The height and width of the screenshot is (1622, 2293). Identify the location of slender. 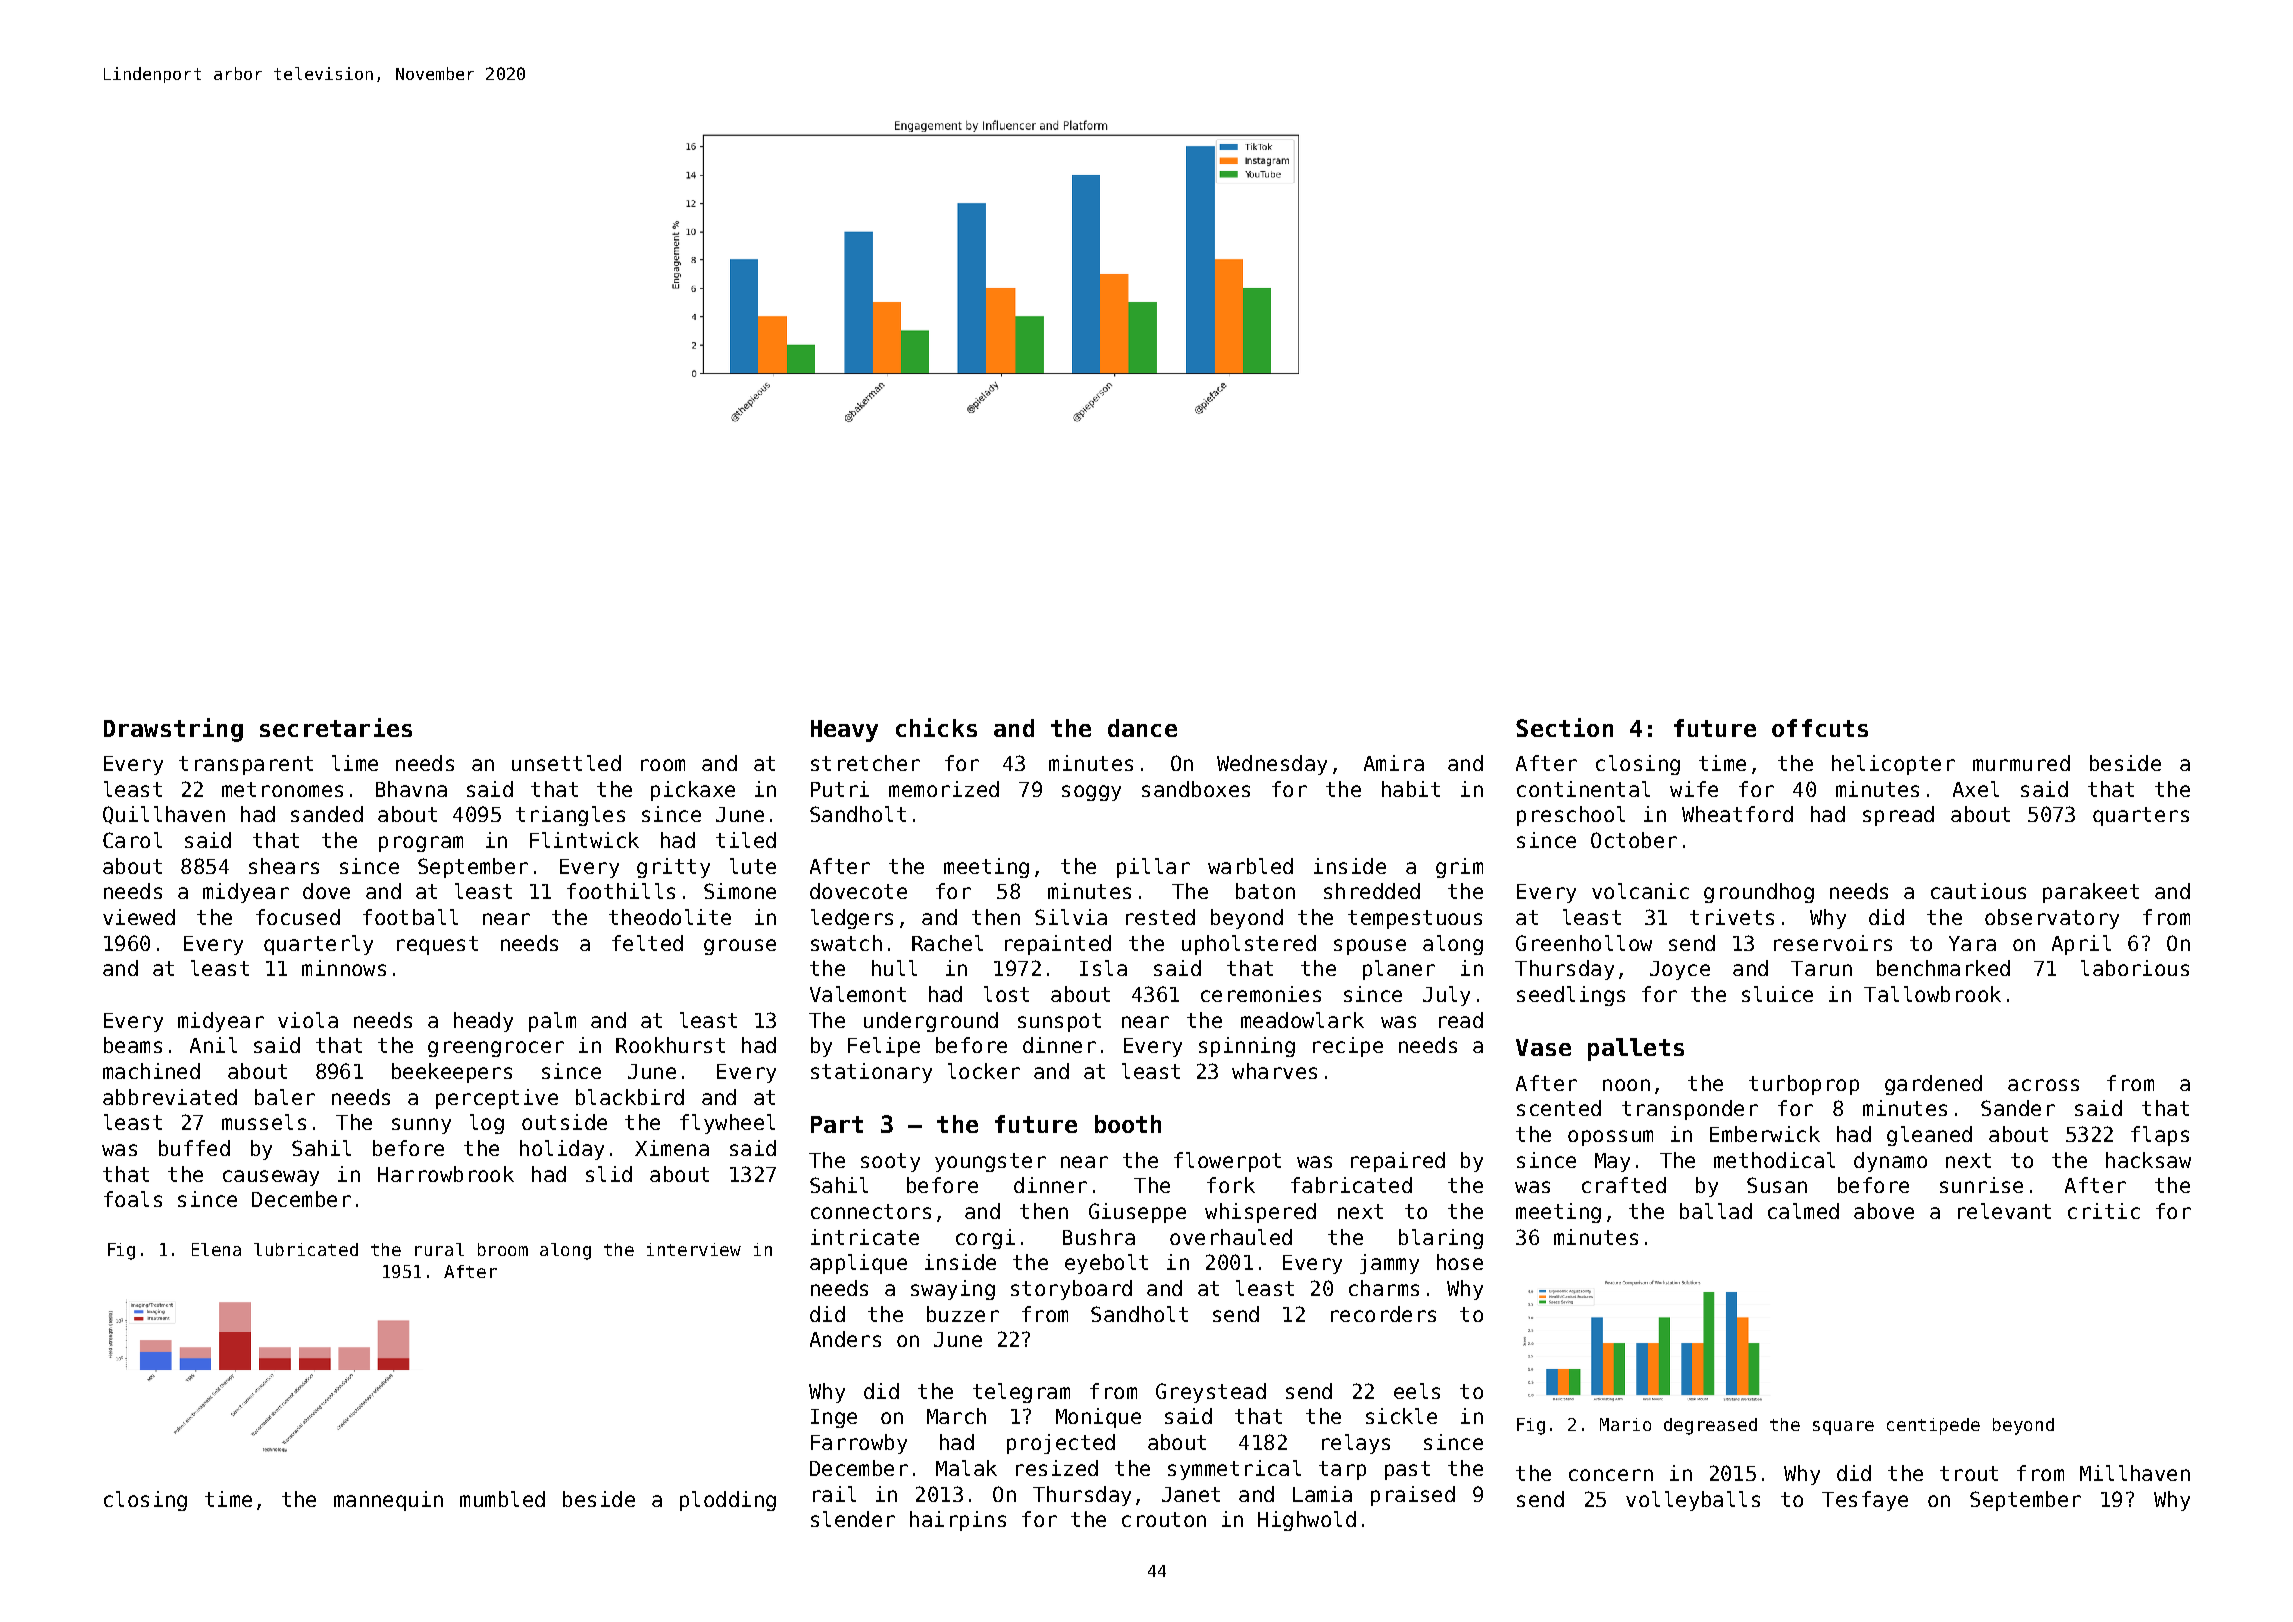
(853, 1519).
